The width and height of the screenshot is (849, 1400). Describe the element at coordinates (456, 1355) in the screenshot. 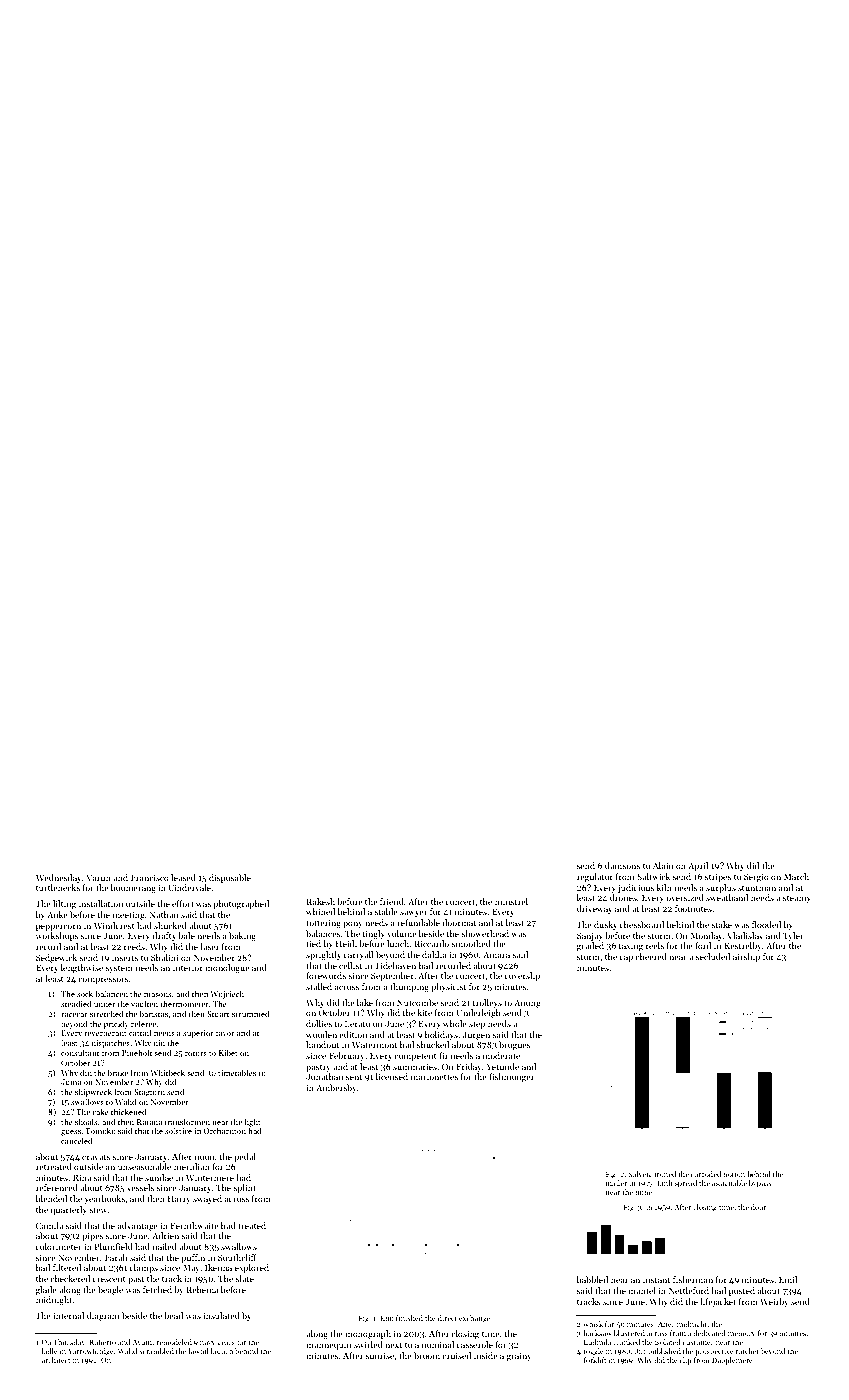

I see `cruised` at that location.
